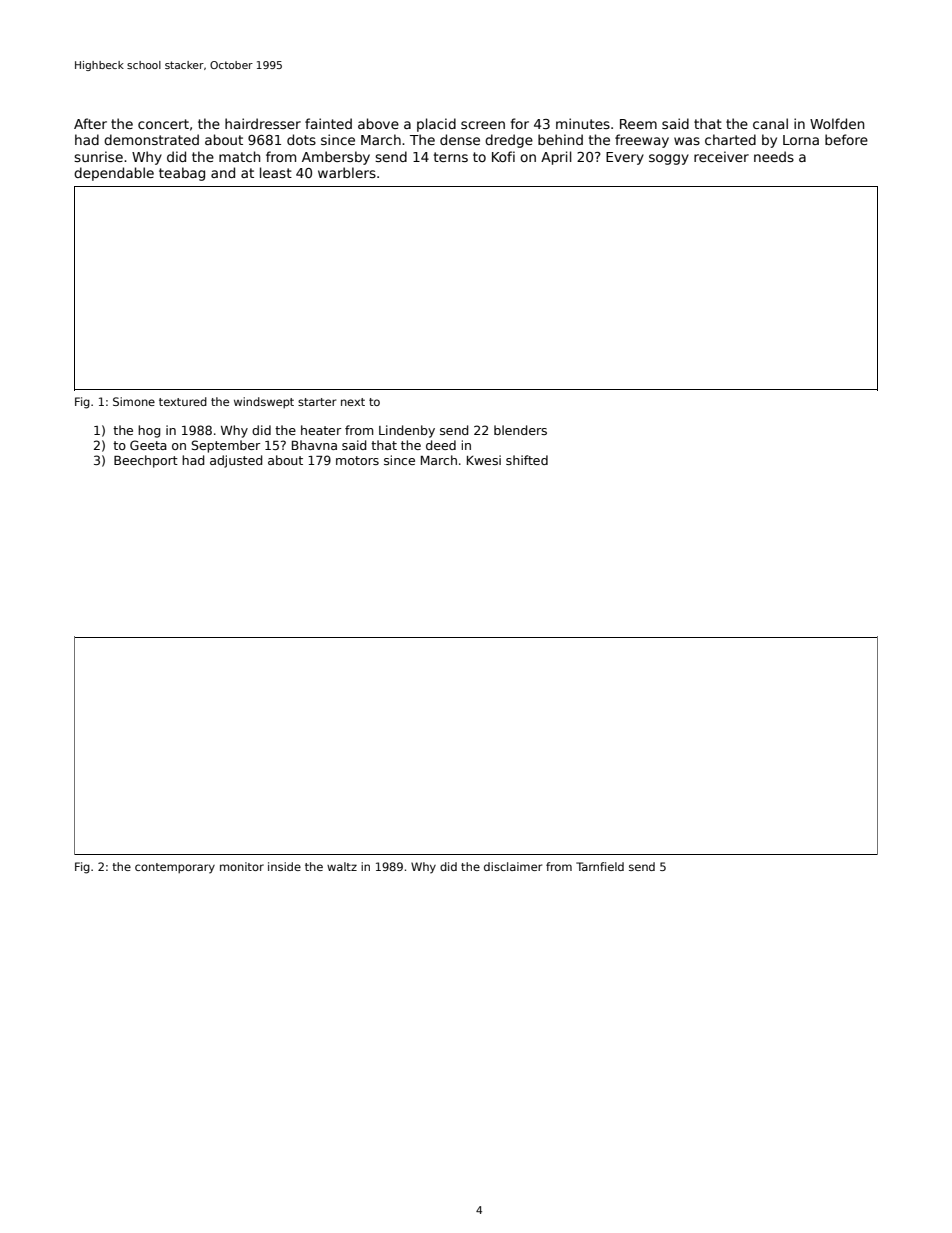 The height and width of the screenshot is (1233, 952). What do you see at coordinates (182, 174) in the screenshot?
I see `teabag` at bounding box center [182, 174].
